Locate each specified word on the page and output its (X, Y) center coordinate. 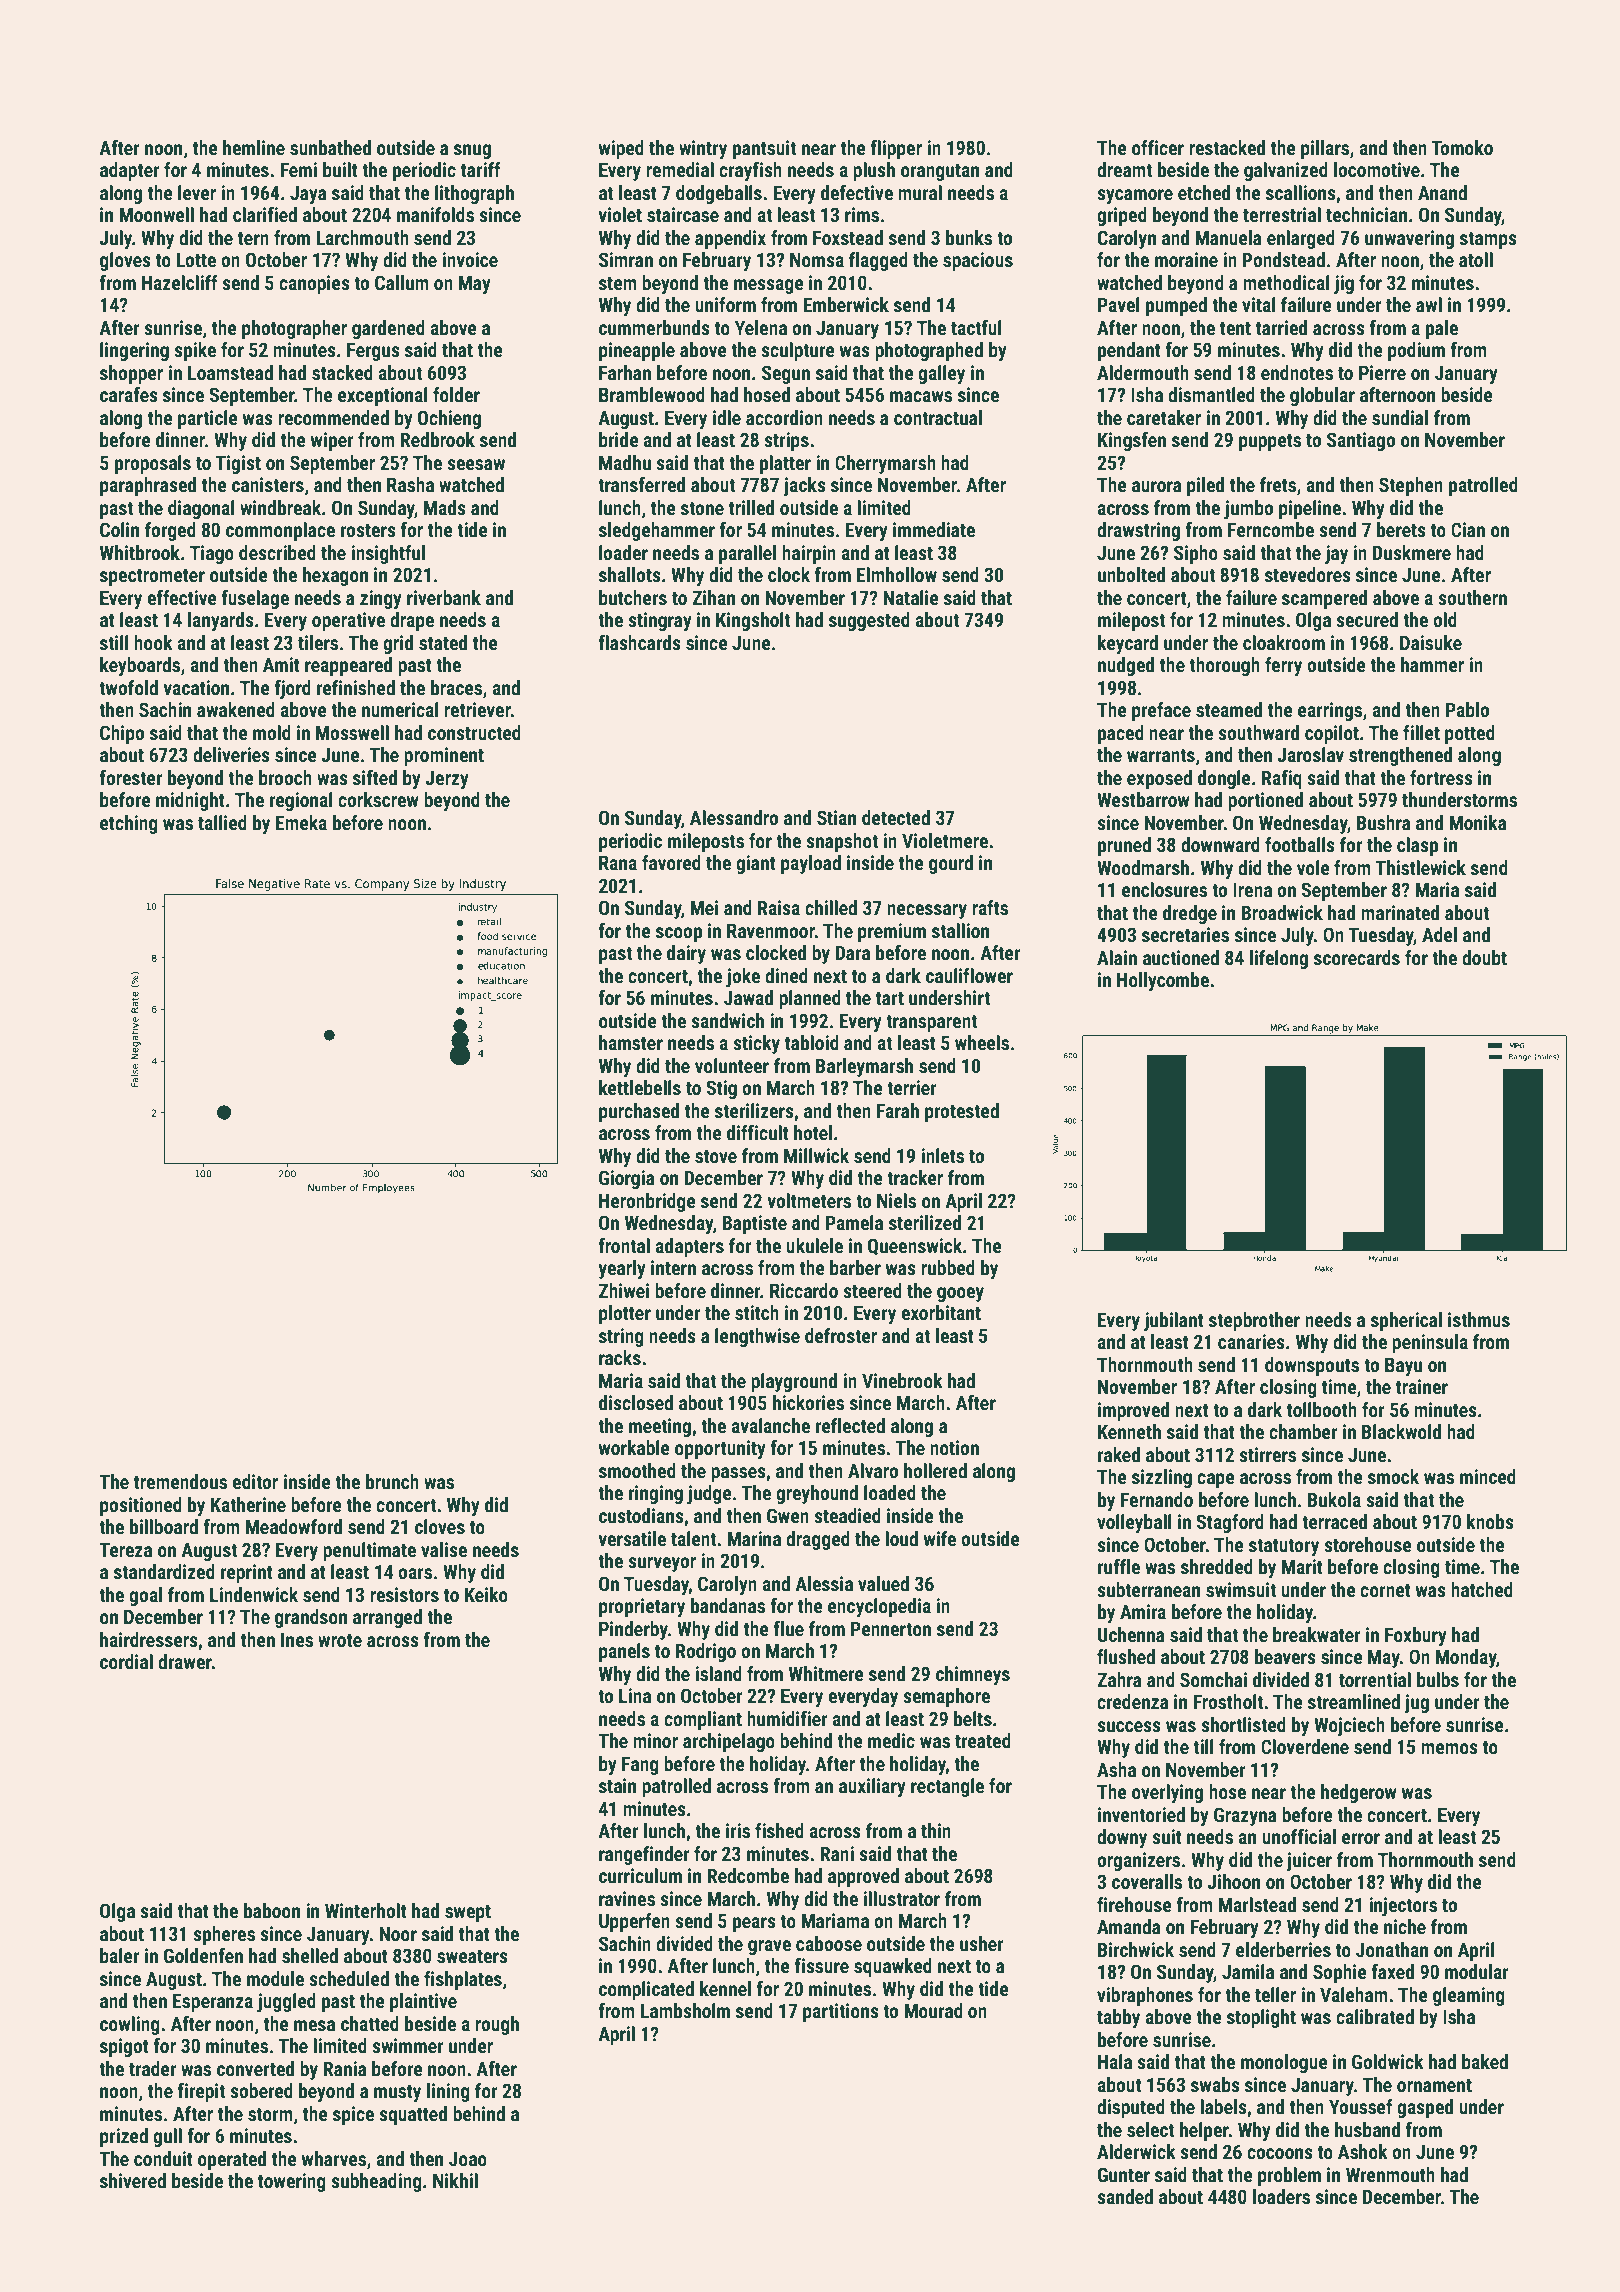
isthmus (1479, 1319)
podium (1416, 351)
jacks (804, 486)
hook (153, 642)
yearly (622, 1269)
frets (1278, 484)
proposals (153, 464)
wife (940, 1538)
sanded (1125, 2196)
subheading (376, 2182)
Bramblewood (652, 394)
